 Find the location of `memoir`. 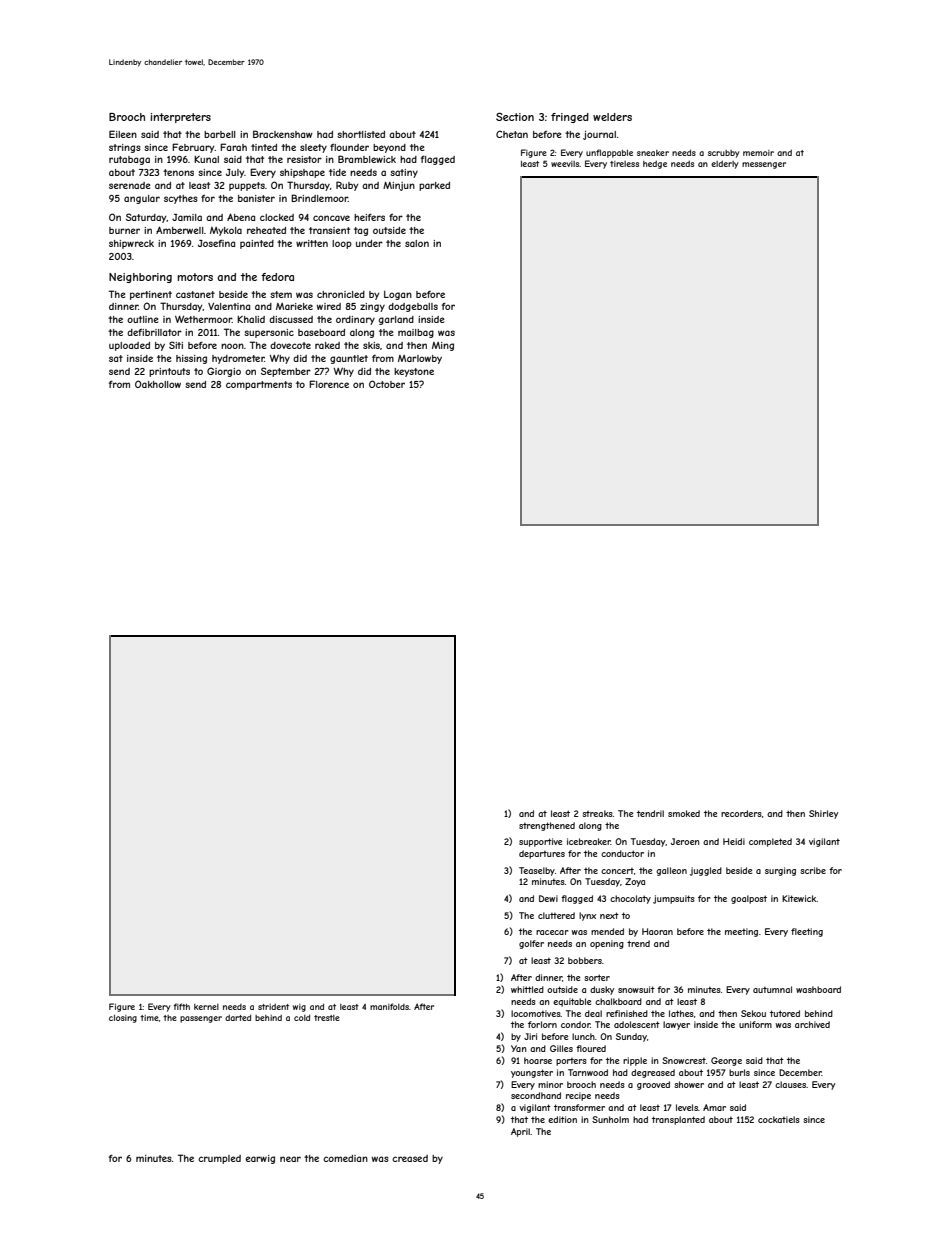

memoir is located at coordinates (758, 153).
